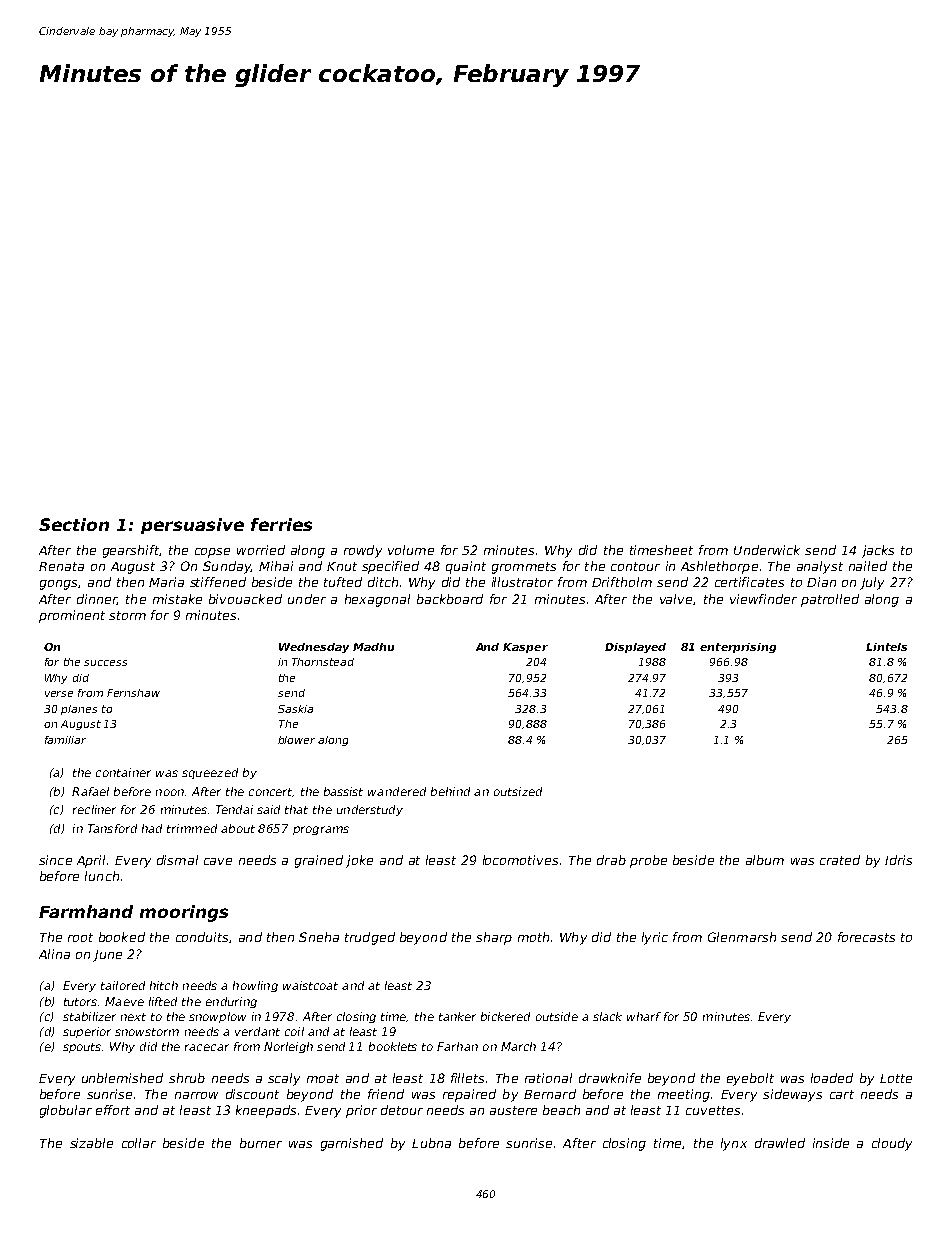  I want to click on collar, so click(139, 1143).
